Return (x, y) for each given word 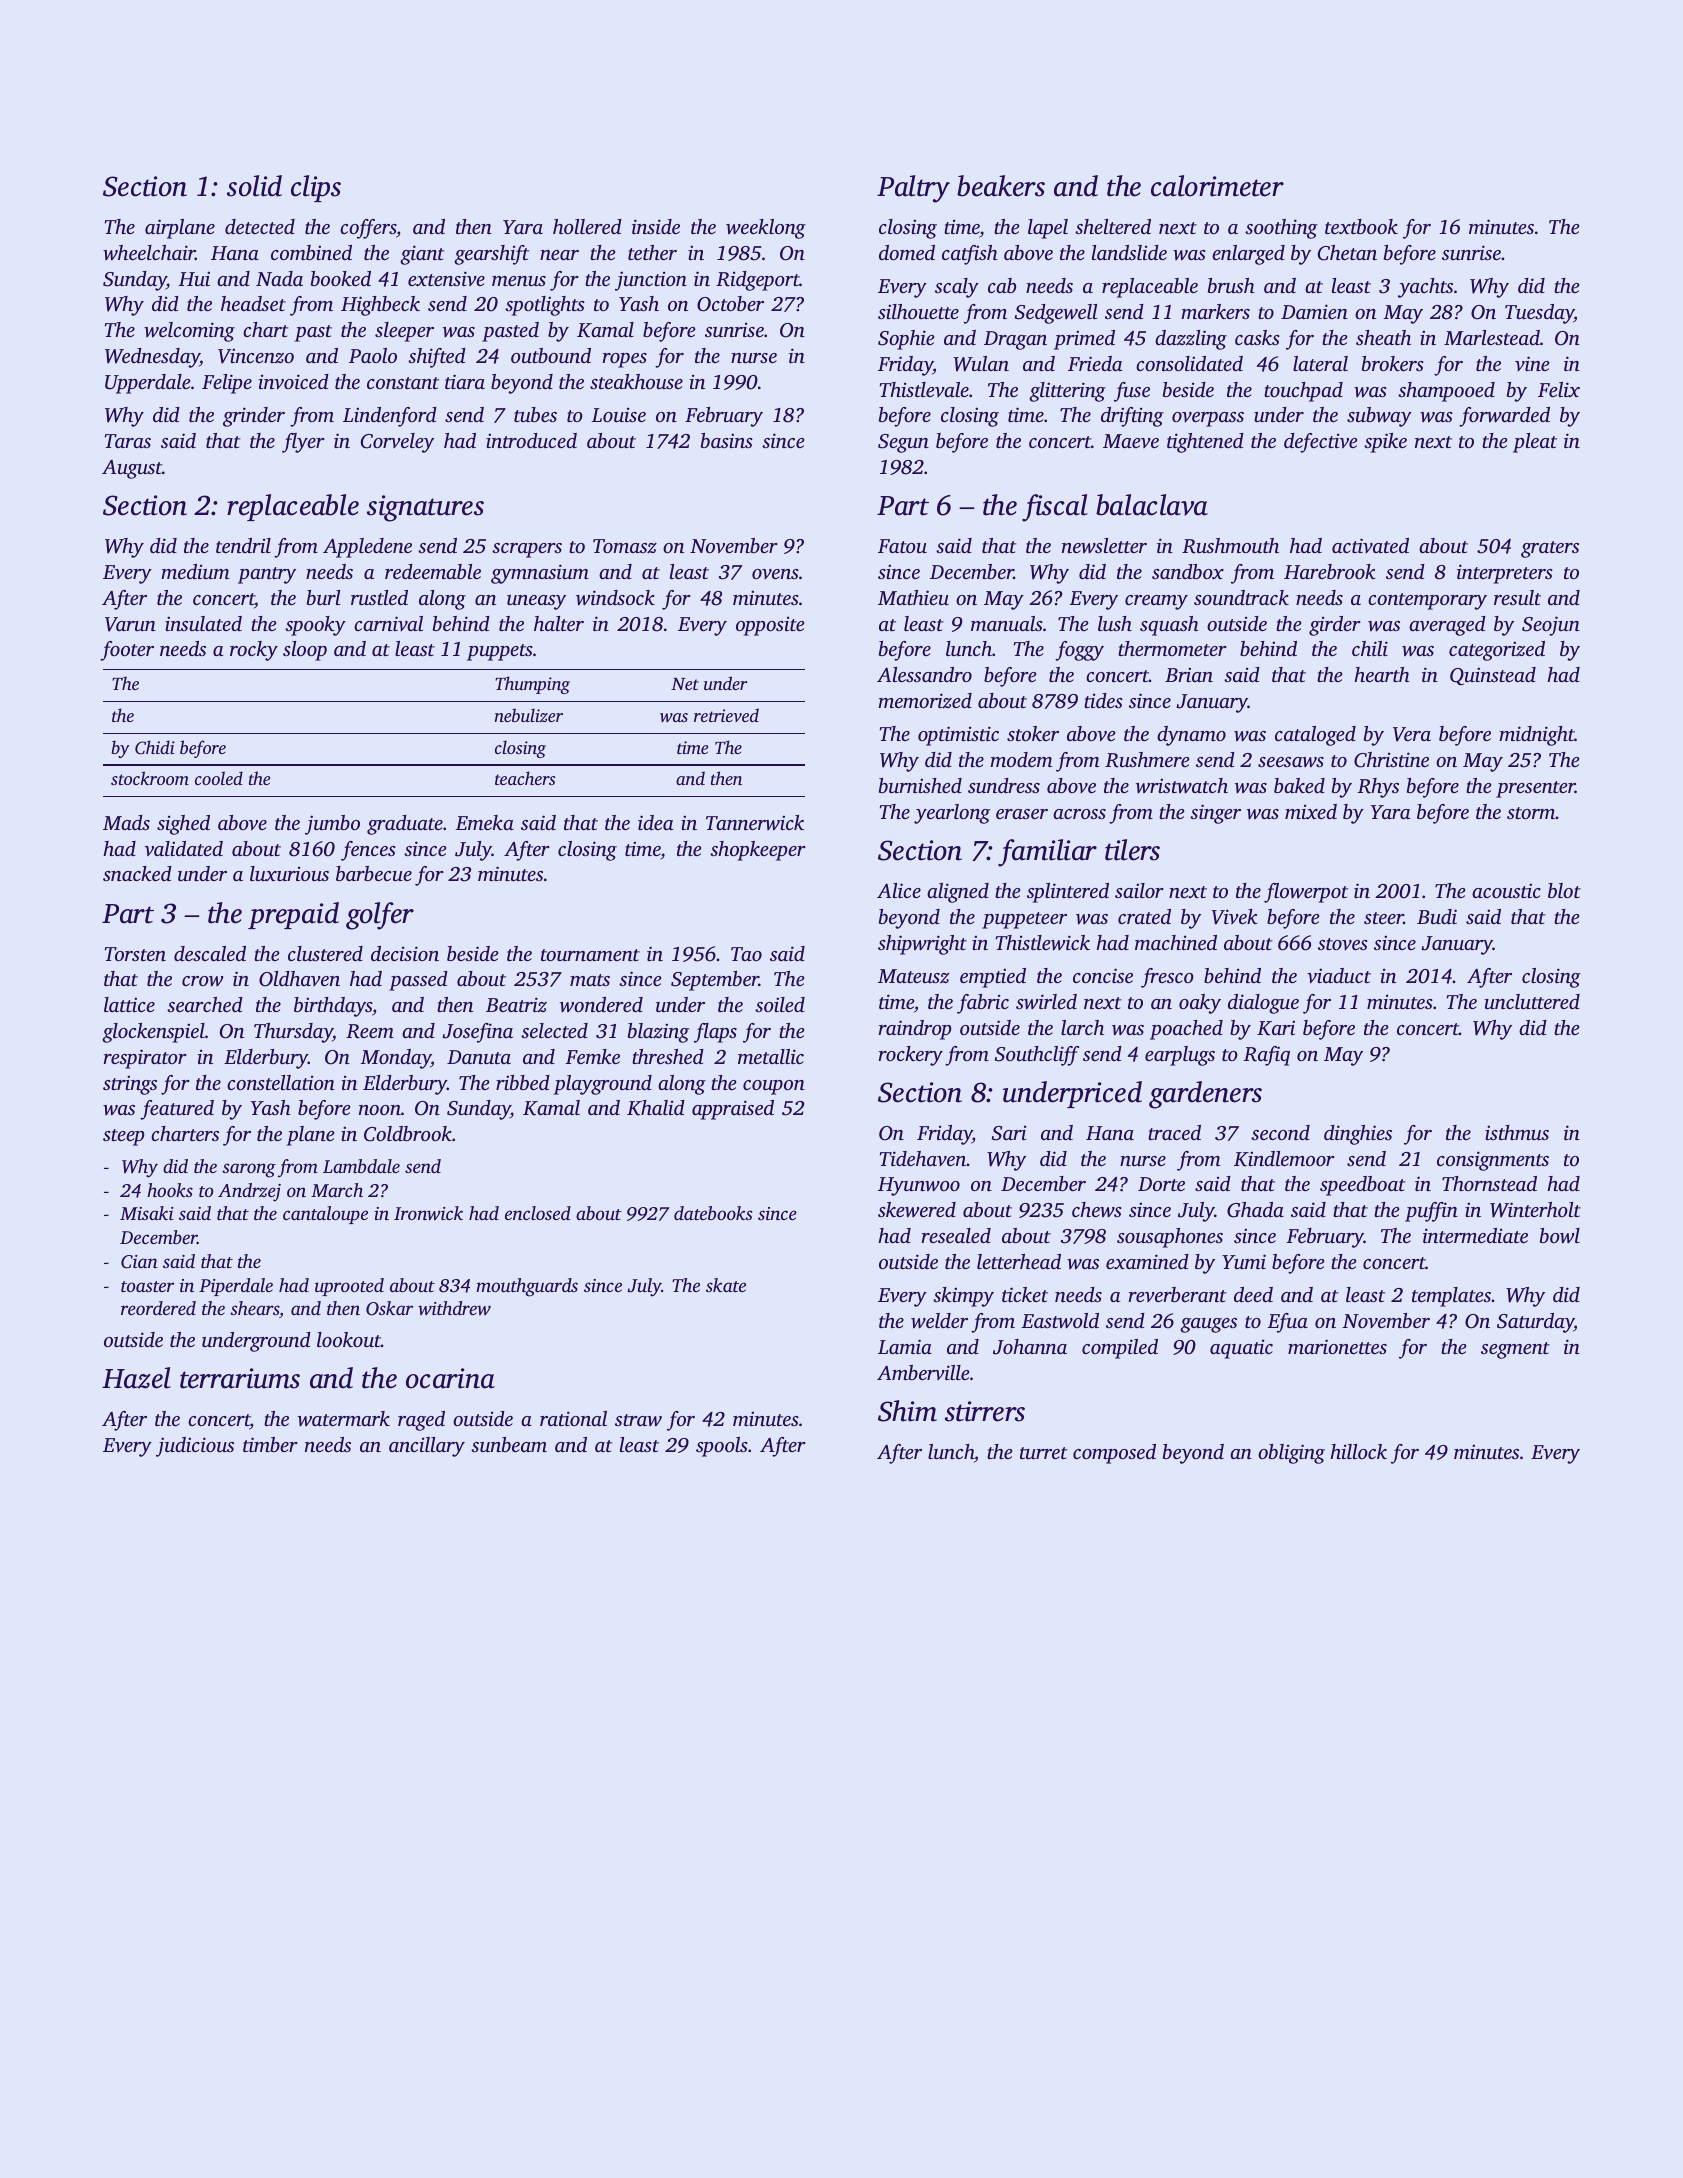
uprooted (349, 1287)
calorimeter (1217, 186)
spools (722, 1447)
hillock (1358, 1451)
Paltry (913, 189)
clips (316, 188)
